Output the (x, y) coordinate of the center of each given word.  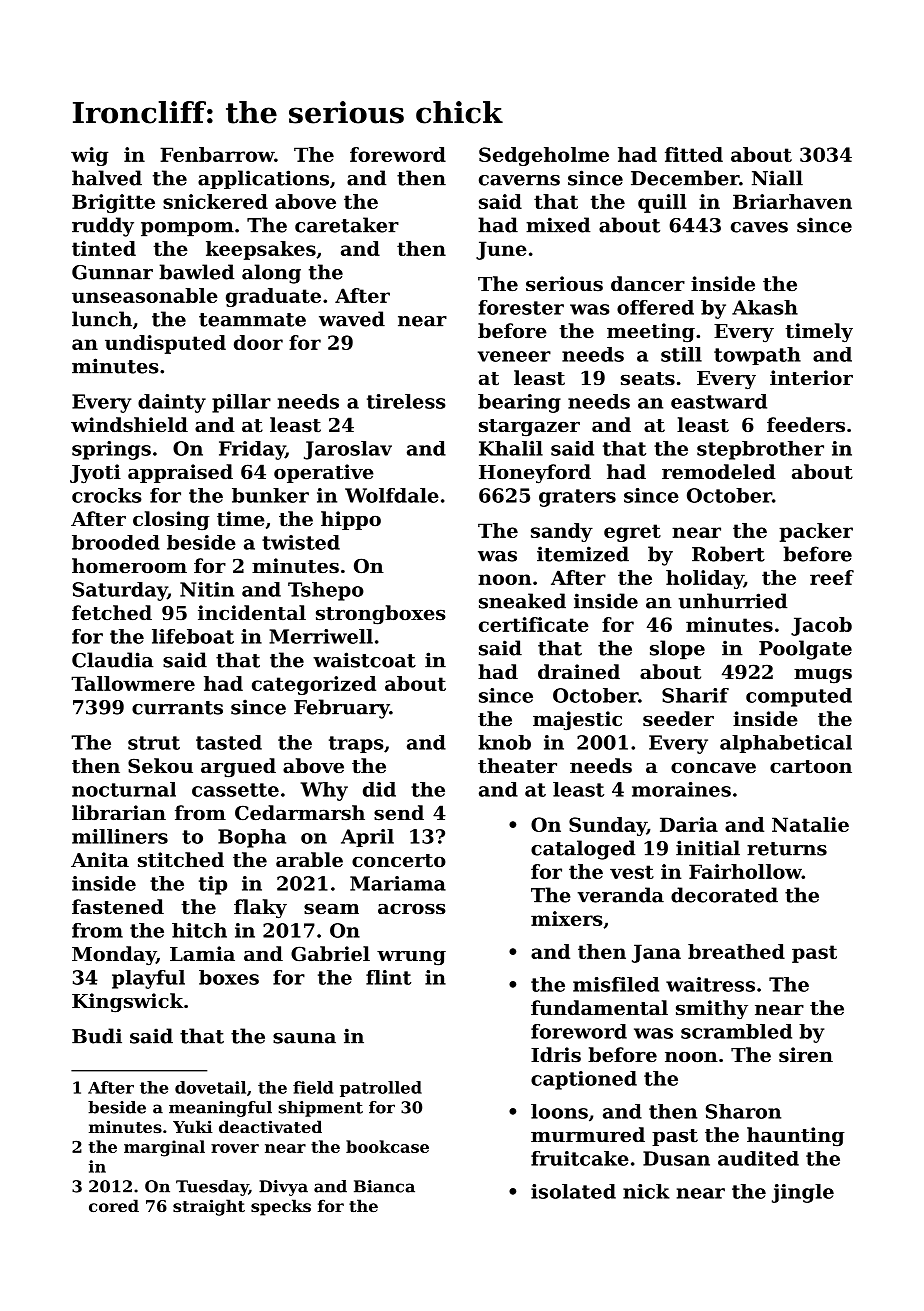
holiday (705, 579)
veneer (514, 356)
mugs (823, 676)
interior (811, 378)
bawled (196, 272)
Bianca (384, 1186)
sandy (562, 532)
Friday (252, 450)
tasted (229, 742)
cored (114, 1205)
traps (356, 744)
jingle (803, 1193)
